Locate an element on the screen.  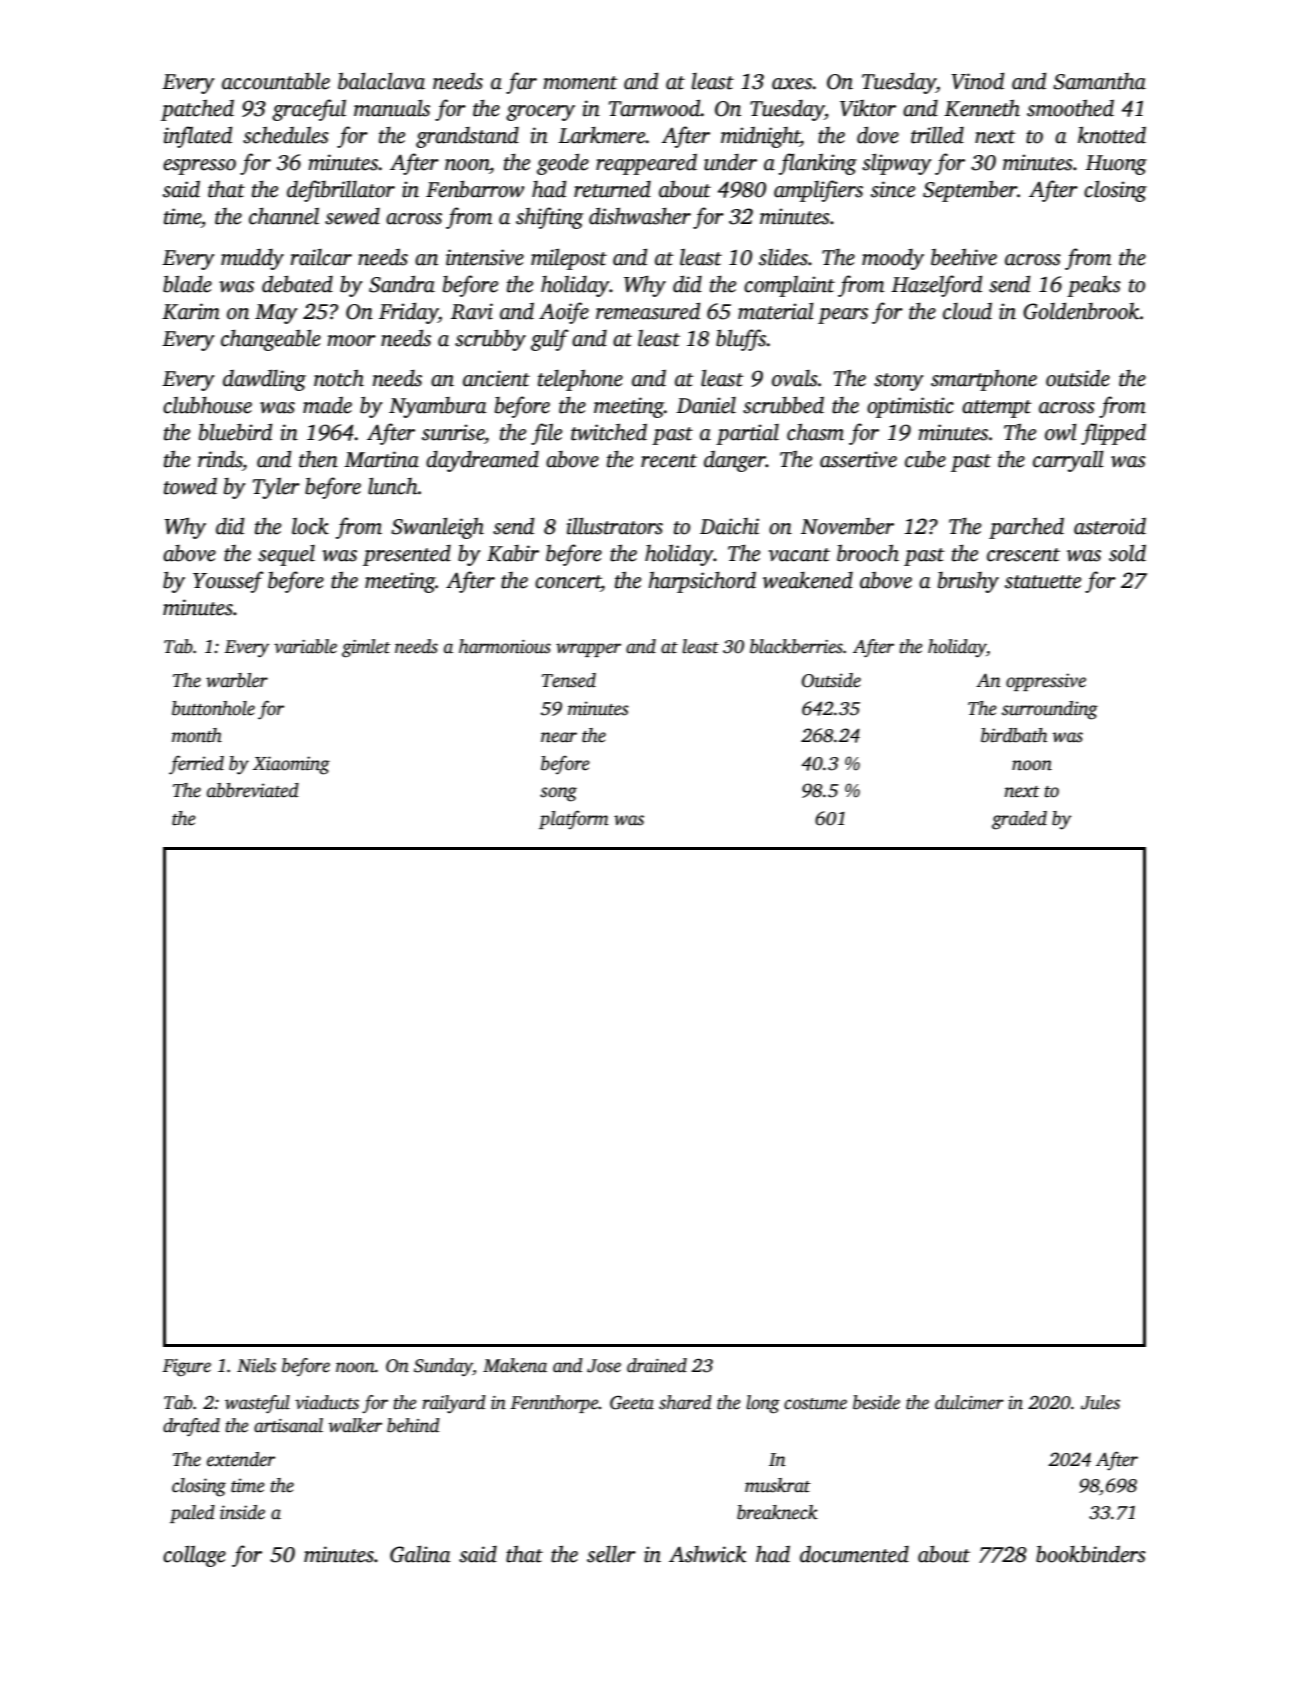
Niels is located at coordinates (256, 1365).
